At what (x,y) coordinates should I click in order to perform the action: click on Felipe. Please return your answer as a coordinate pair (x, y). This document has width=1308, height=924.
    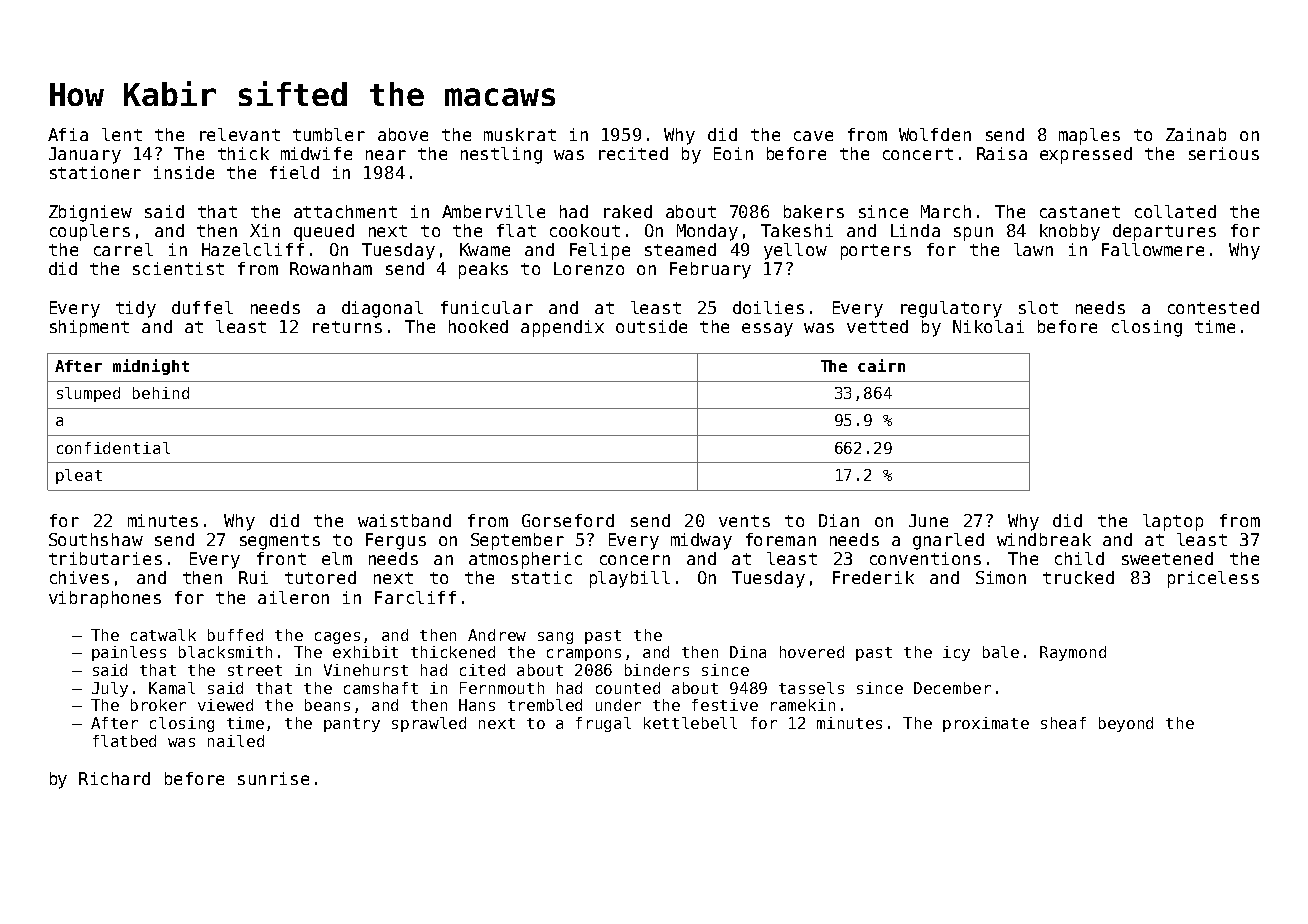
    Looking at the image, I should click on (600, 251).
